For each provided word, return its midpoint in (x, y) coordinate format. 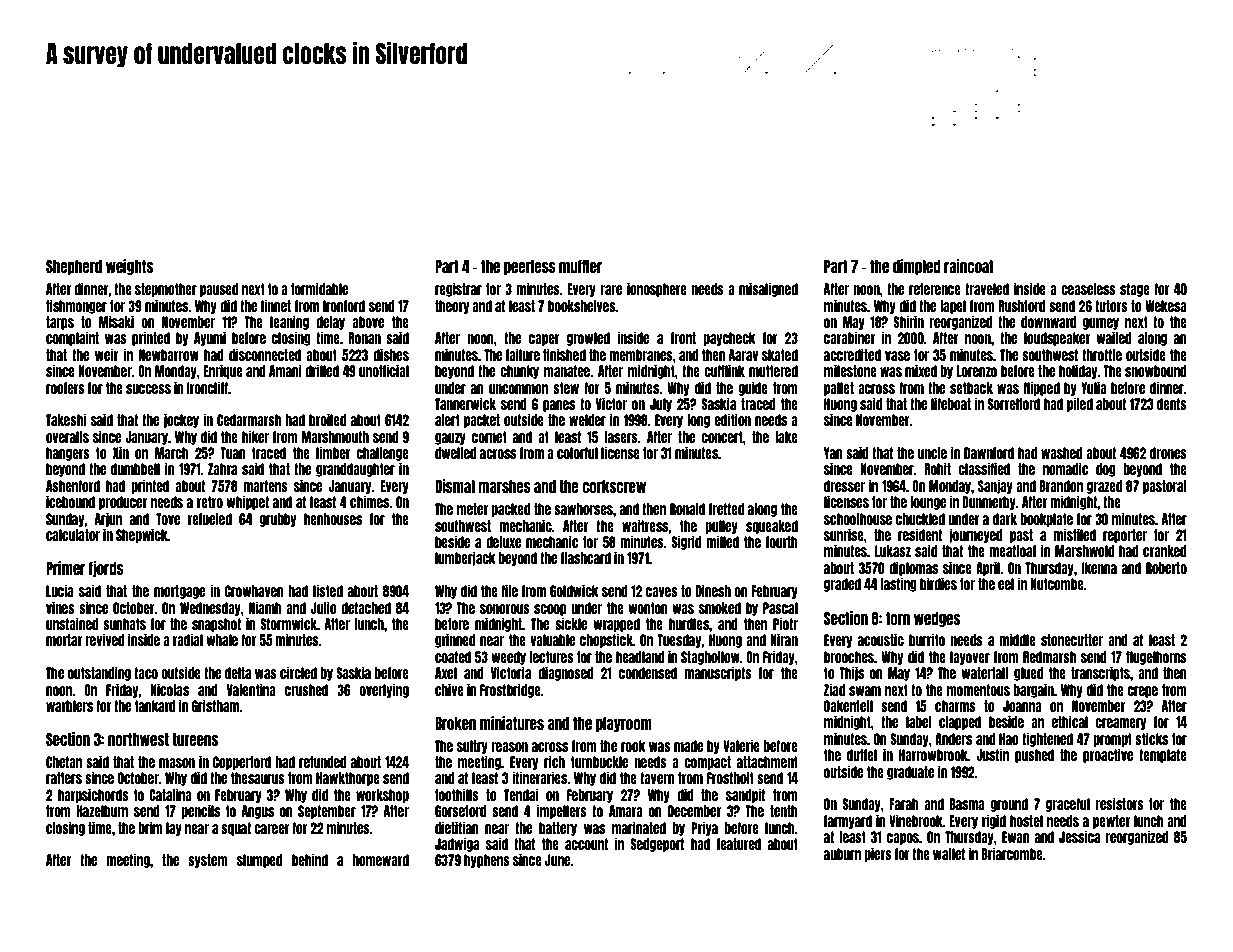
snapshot (216, 625)
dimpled (917, 267)
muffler (580, 266)
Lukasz (893, 551)
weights (129, 267)
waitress (645, 525)
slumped (259, 861)
